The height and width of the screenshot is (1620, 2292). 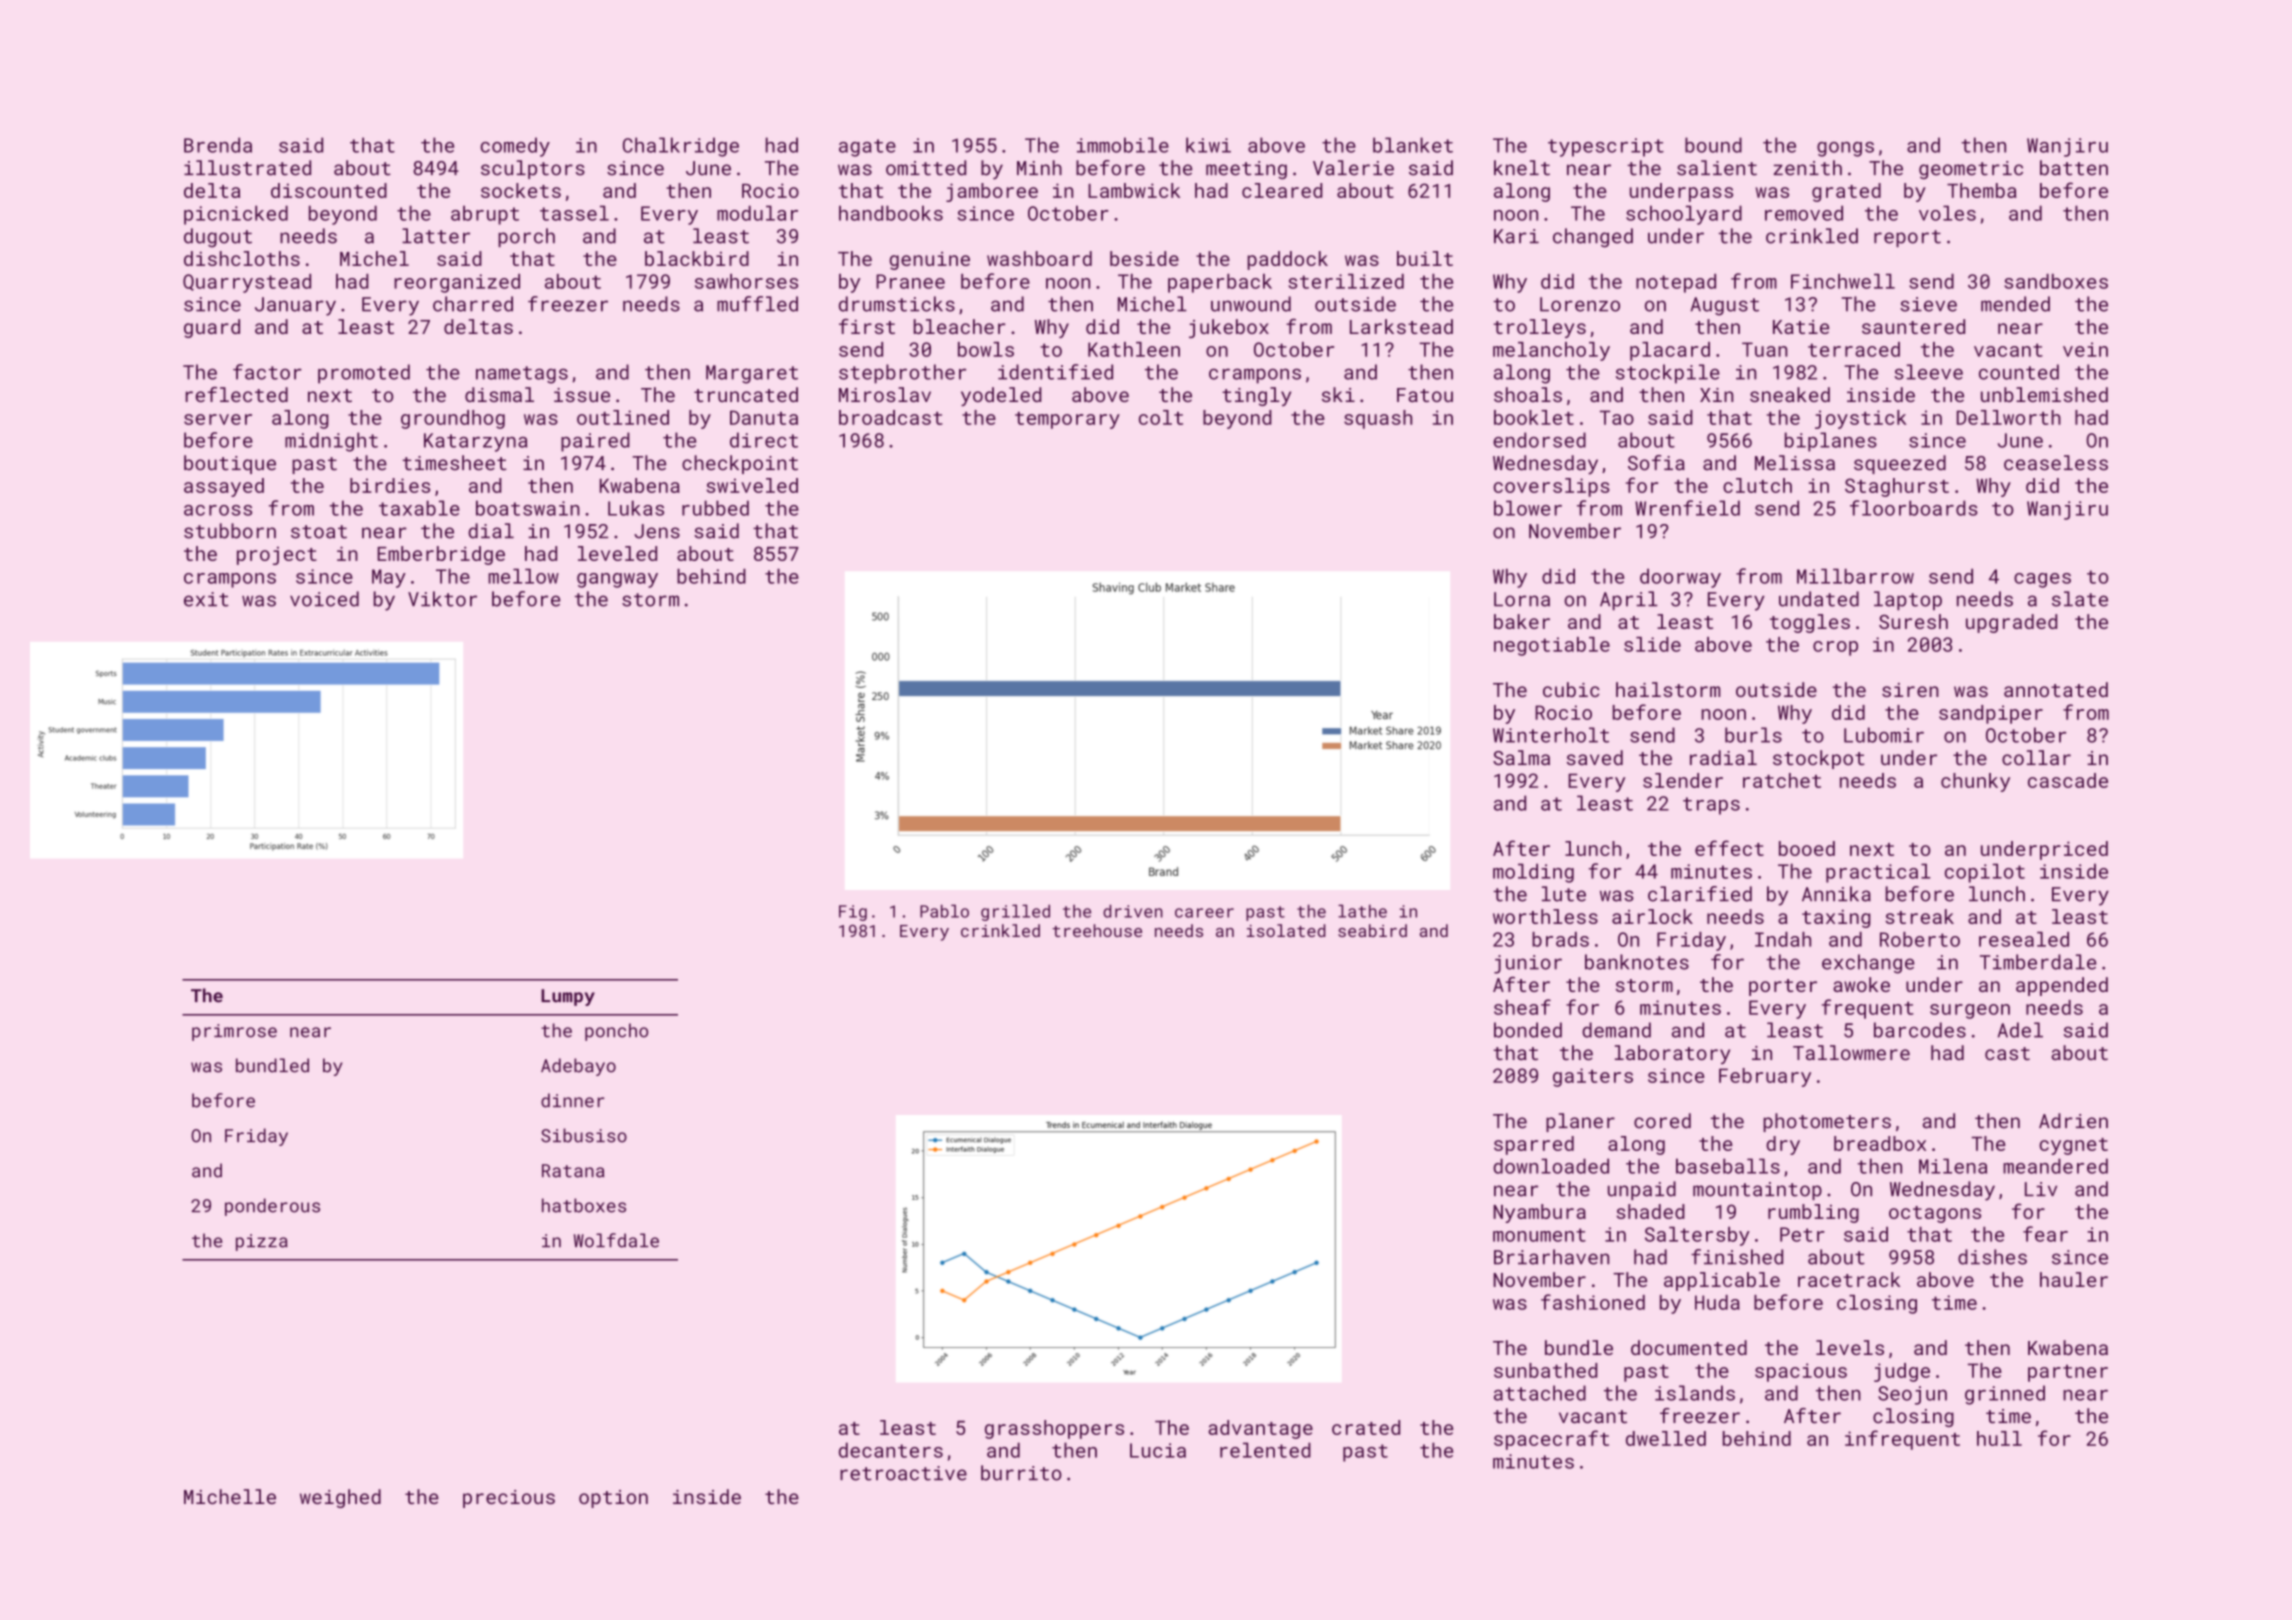 I want to click on hatboxes, so click(x=584, y=1205).
